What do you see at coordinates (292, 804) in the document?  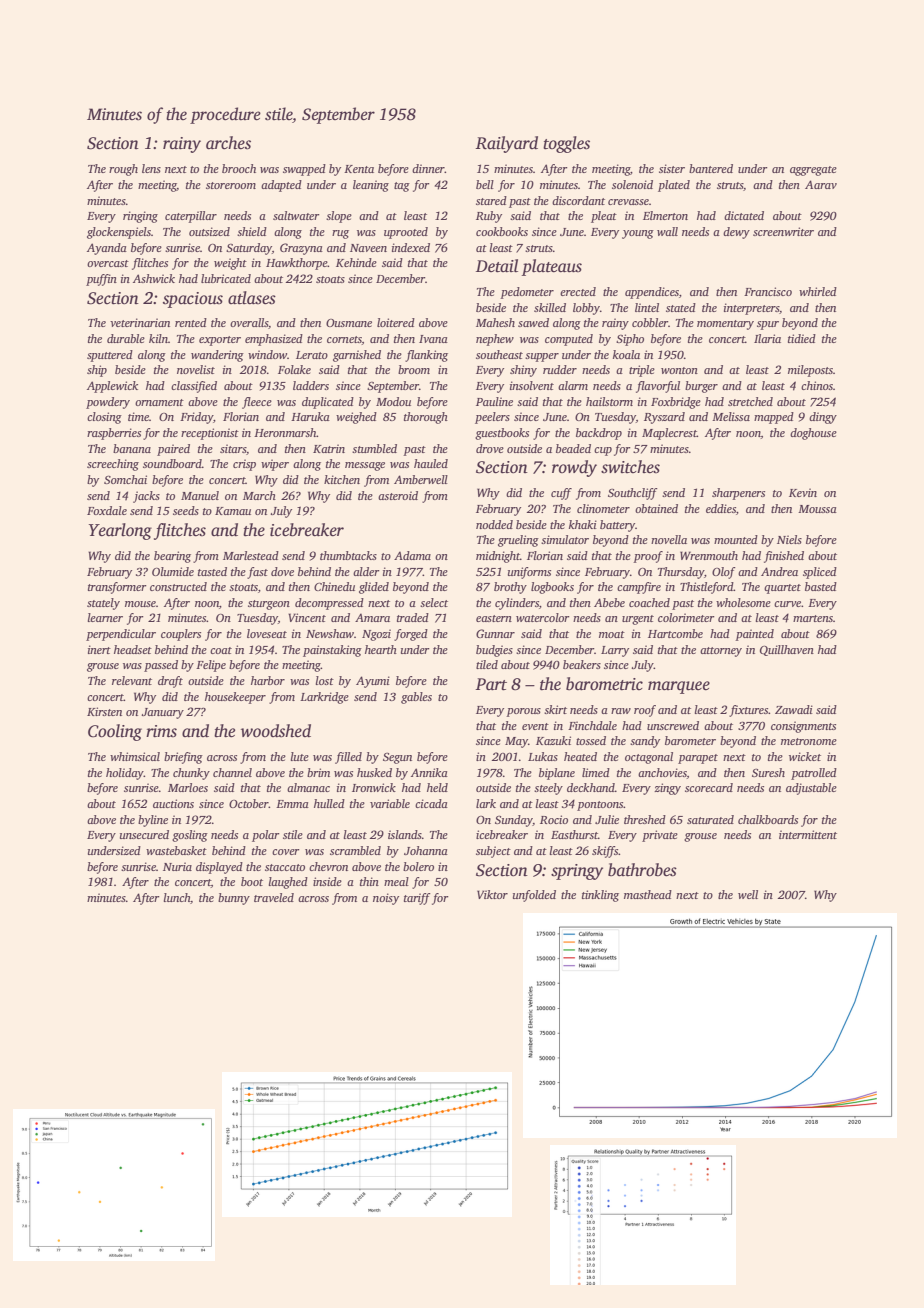 I see `Emma` at bounding box center [292, 804].
